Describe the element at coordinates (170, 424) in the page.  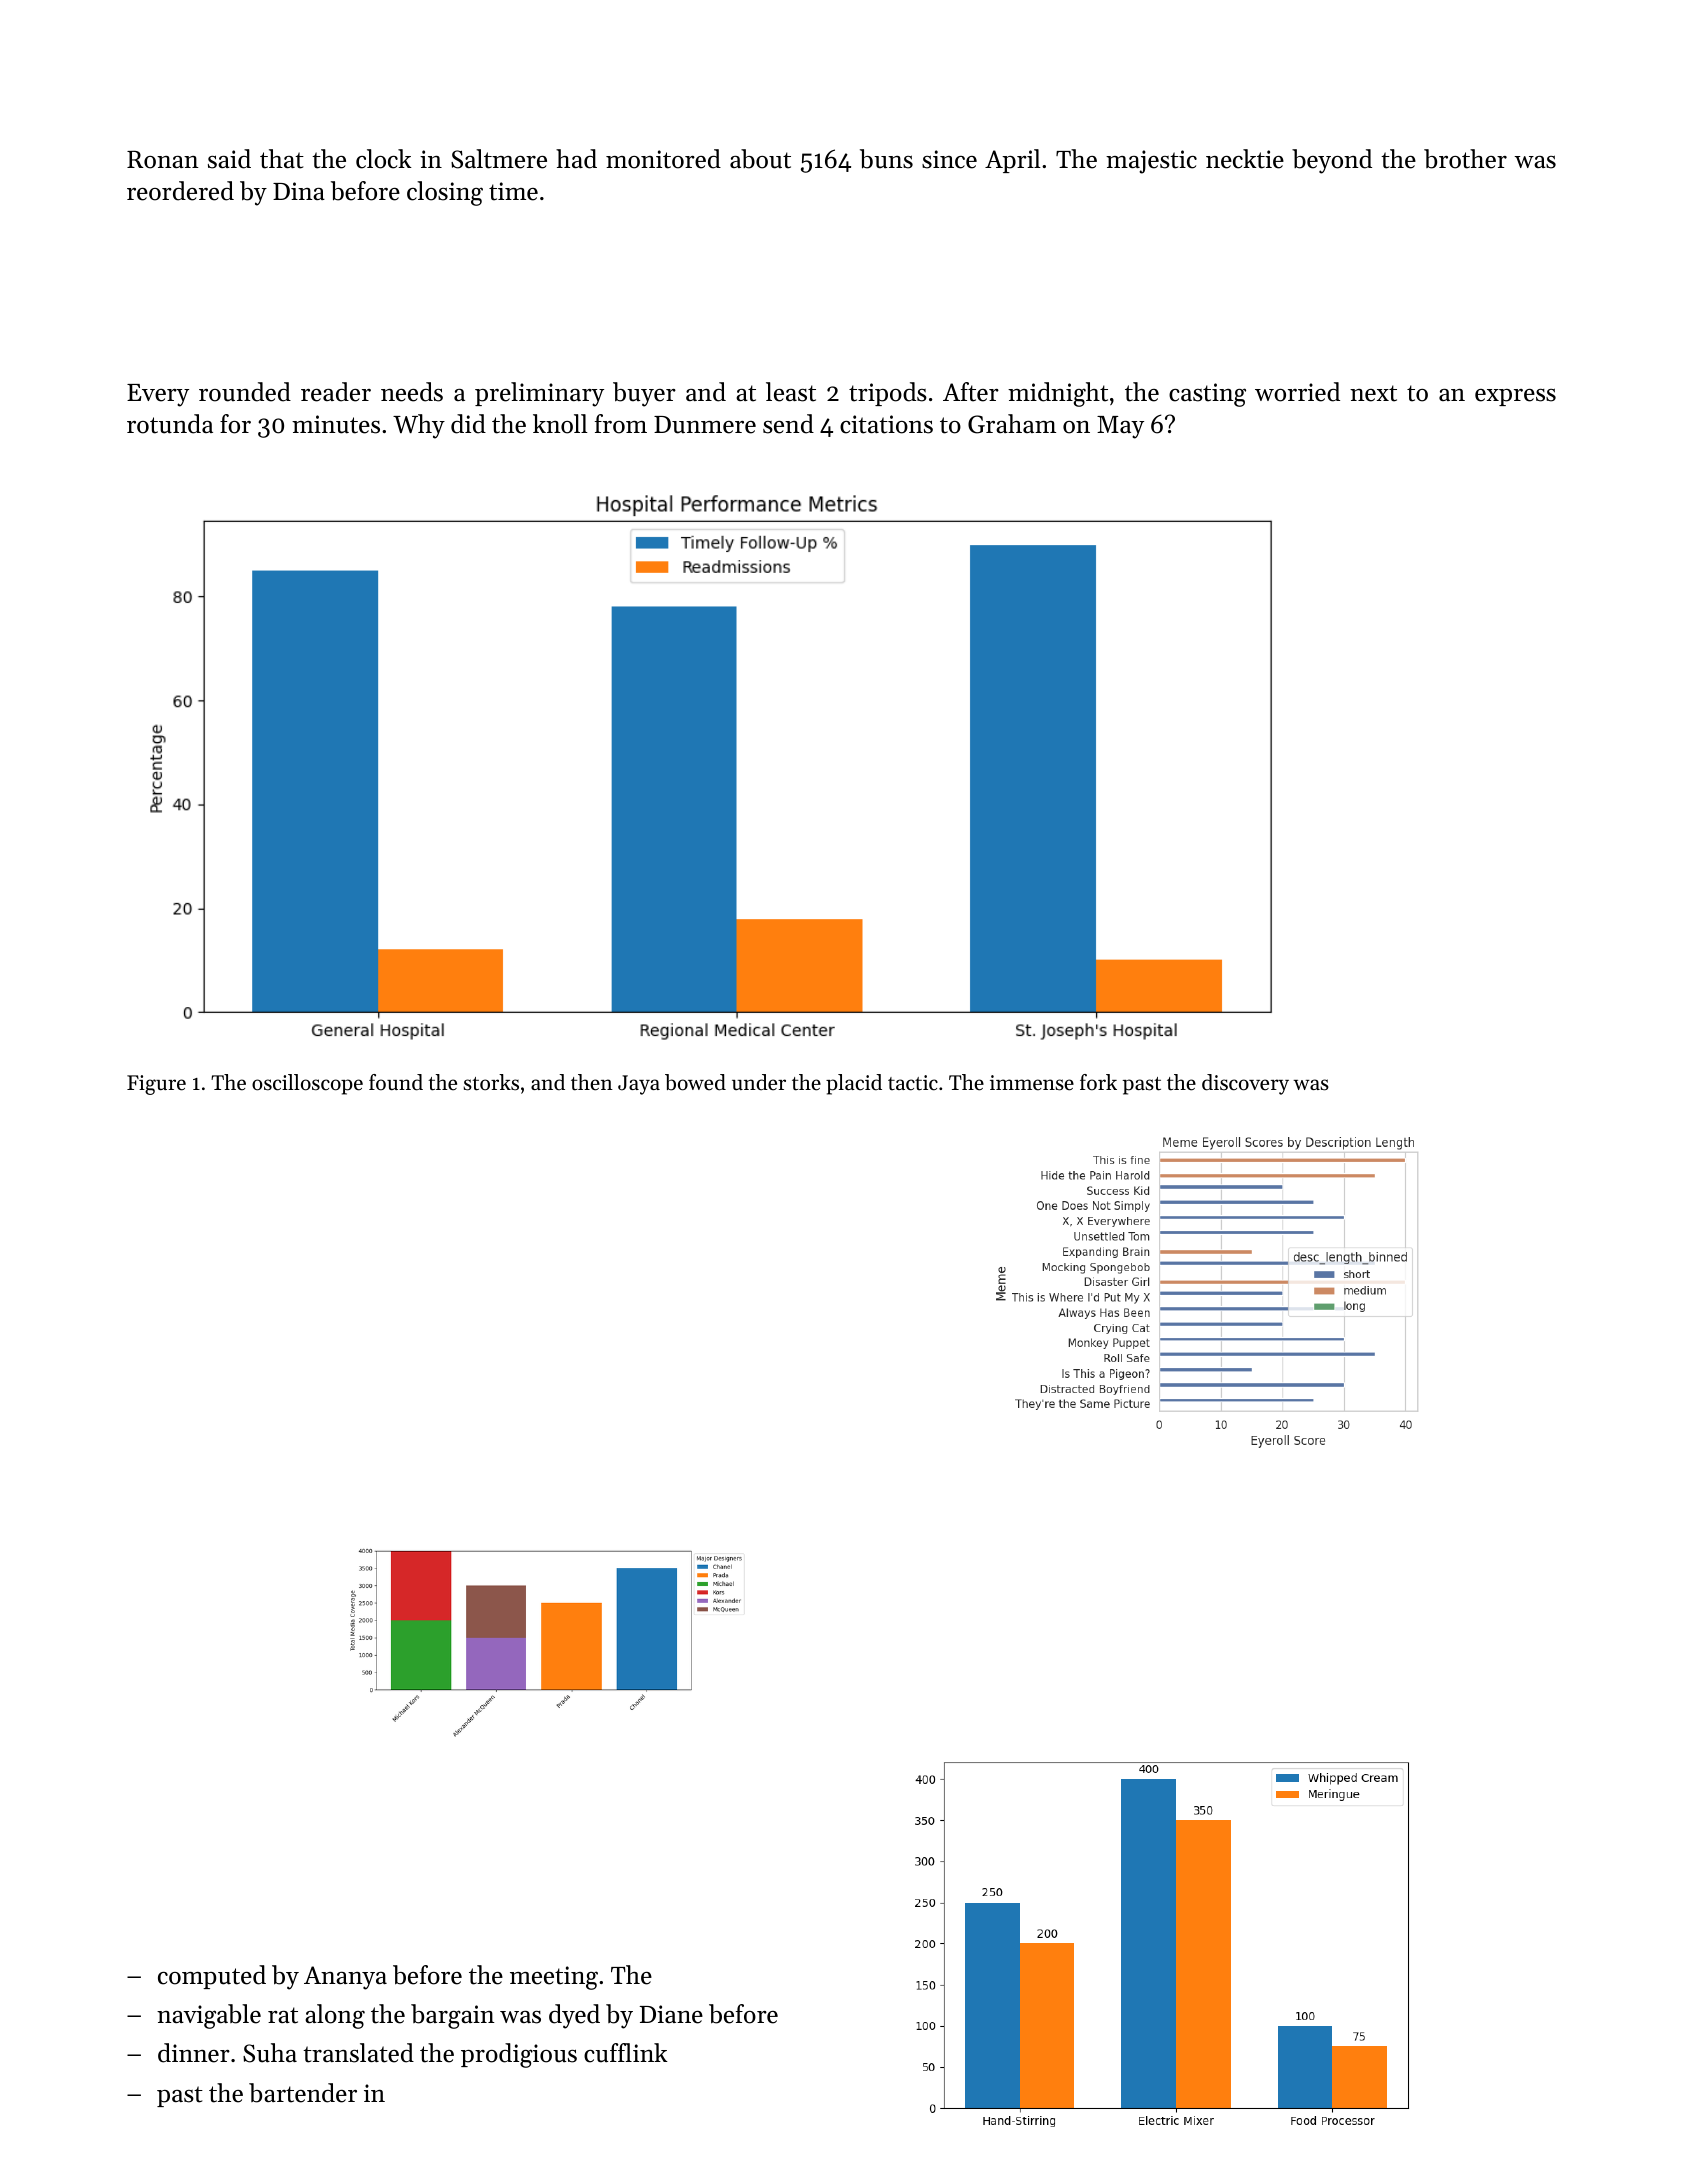
I see `rotunda` at that location.
